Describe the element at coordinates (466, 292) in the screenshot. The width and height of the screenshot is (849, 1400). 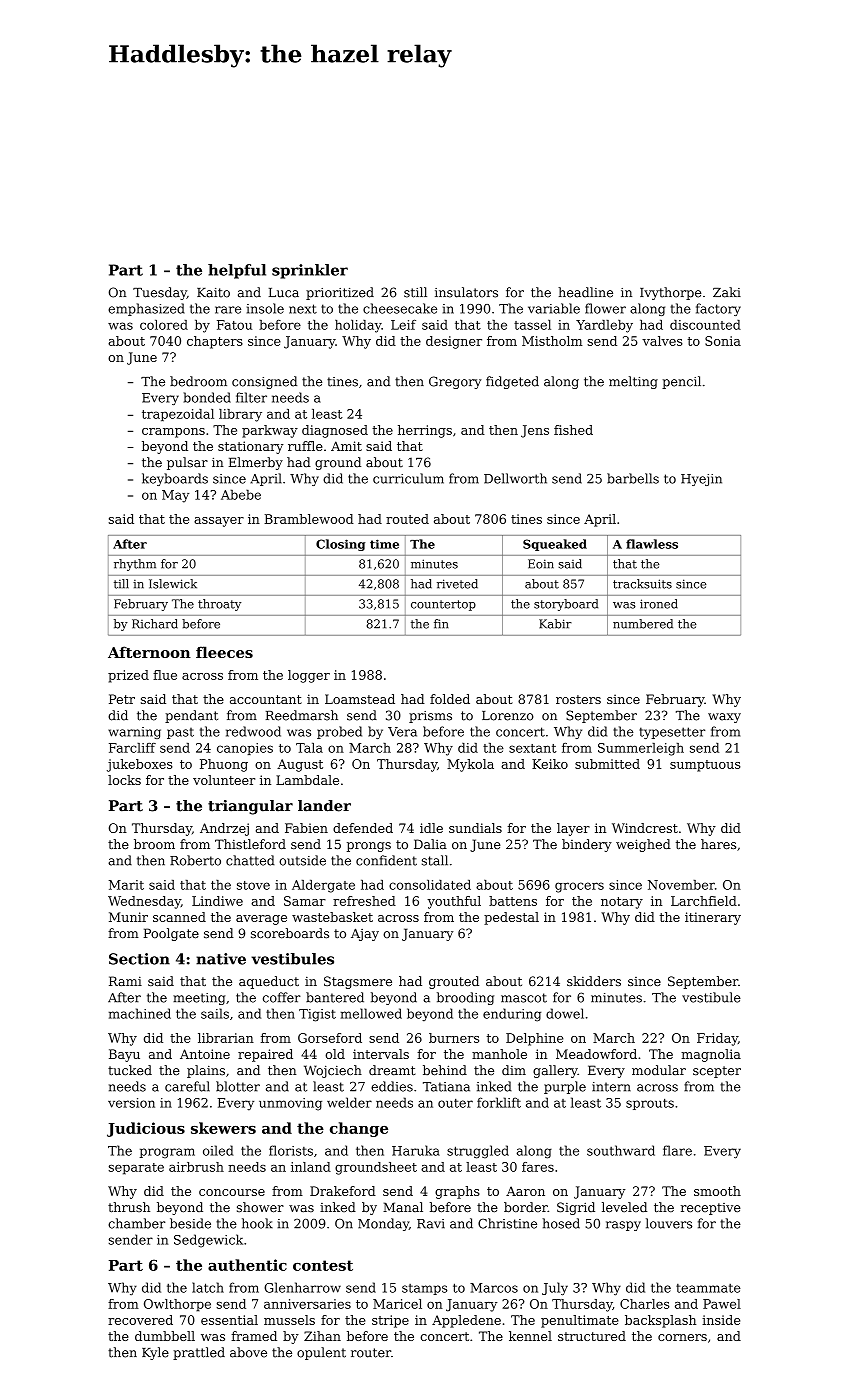
I see `insulators` at that location.
